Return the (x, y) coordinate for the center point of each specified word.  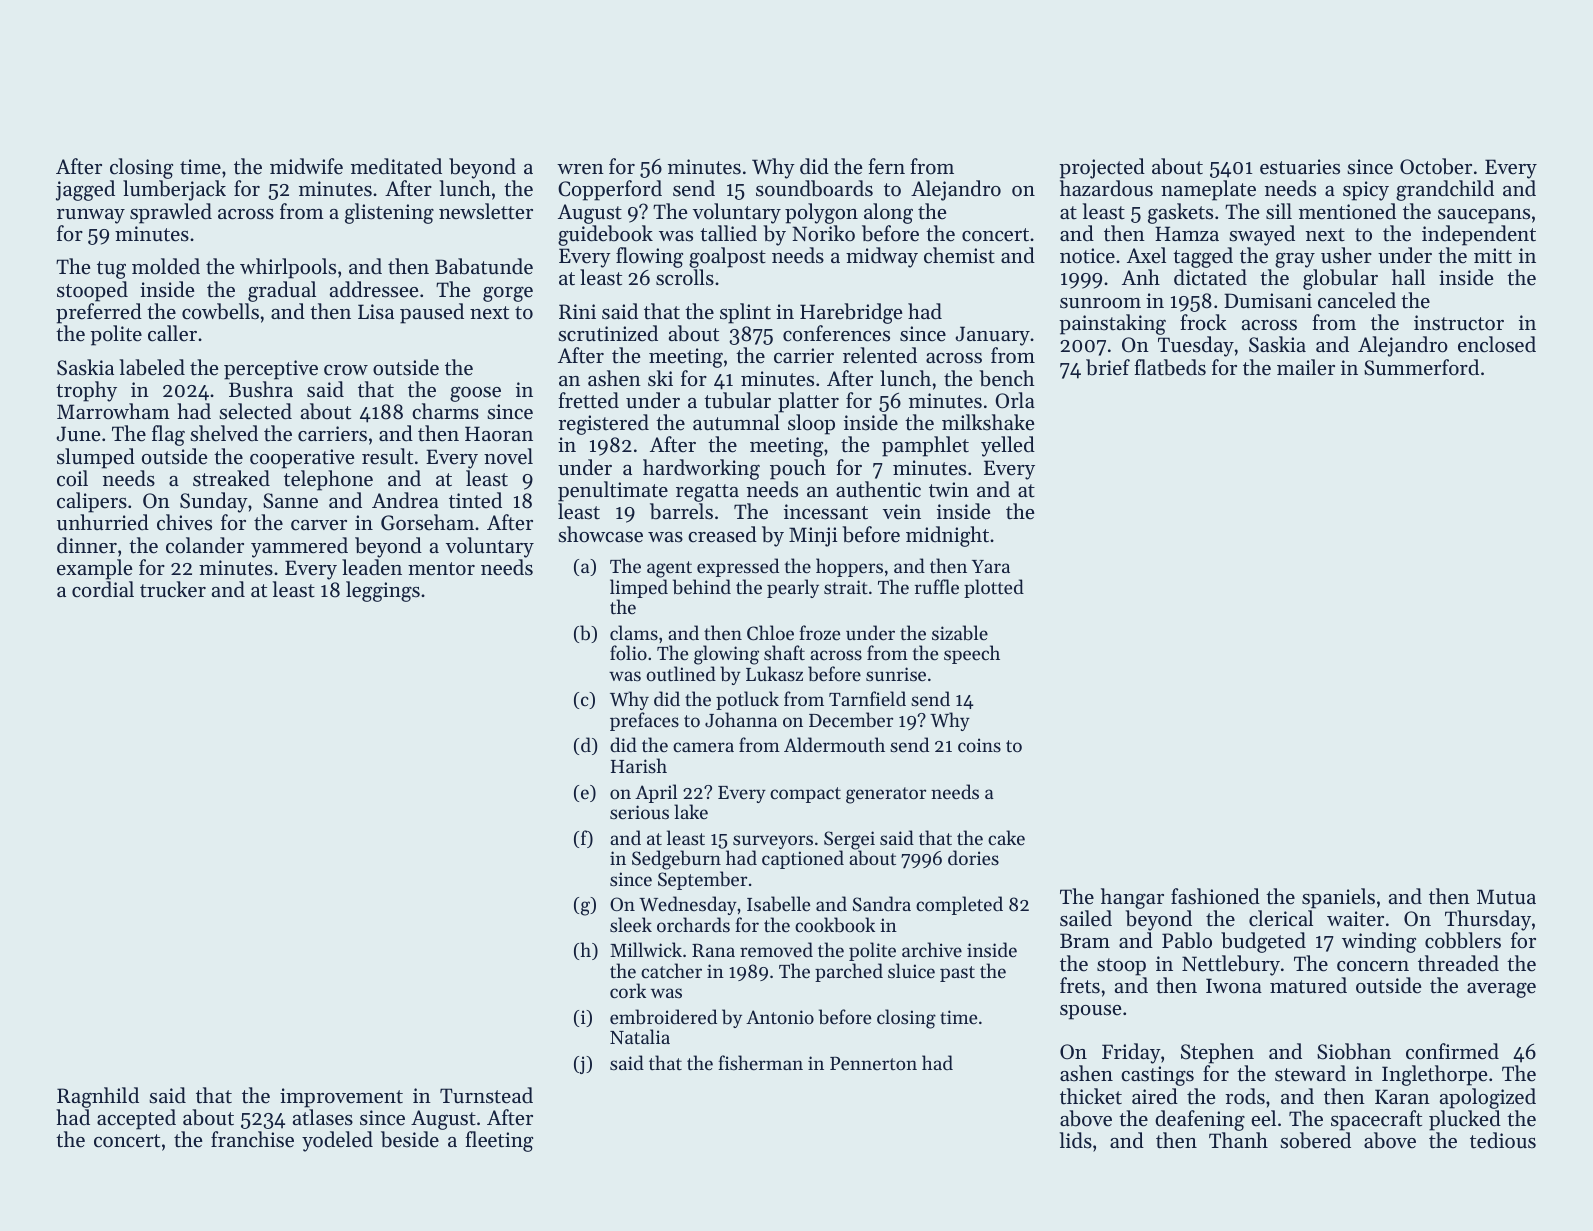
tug (111, 270)
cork (628, 990)
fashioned (1215, 896)
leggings (383, 591)
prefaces (644, 721)
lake (691, 811)
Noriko (823, 233)
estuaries (1300, 167)
